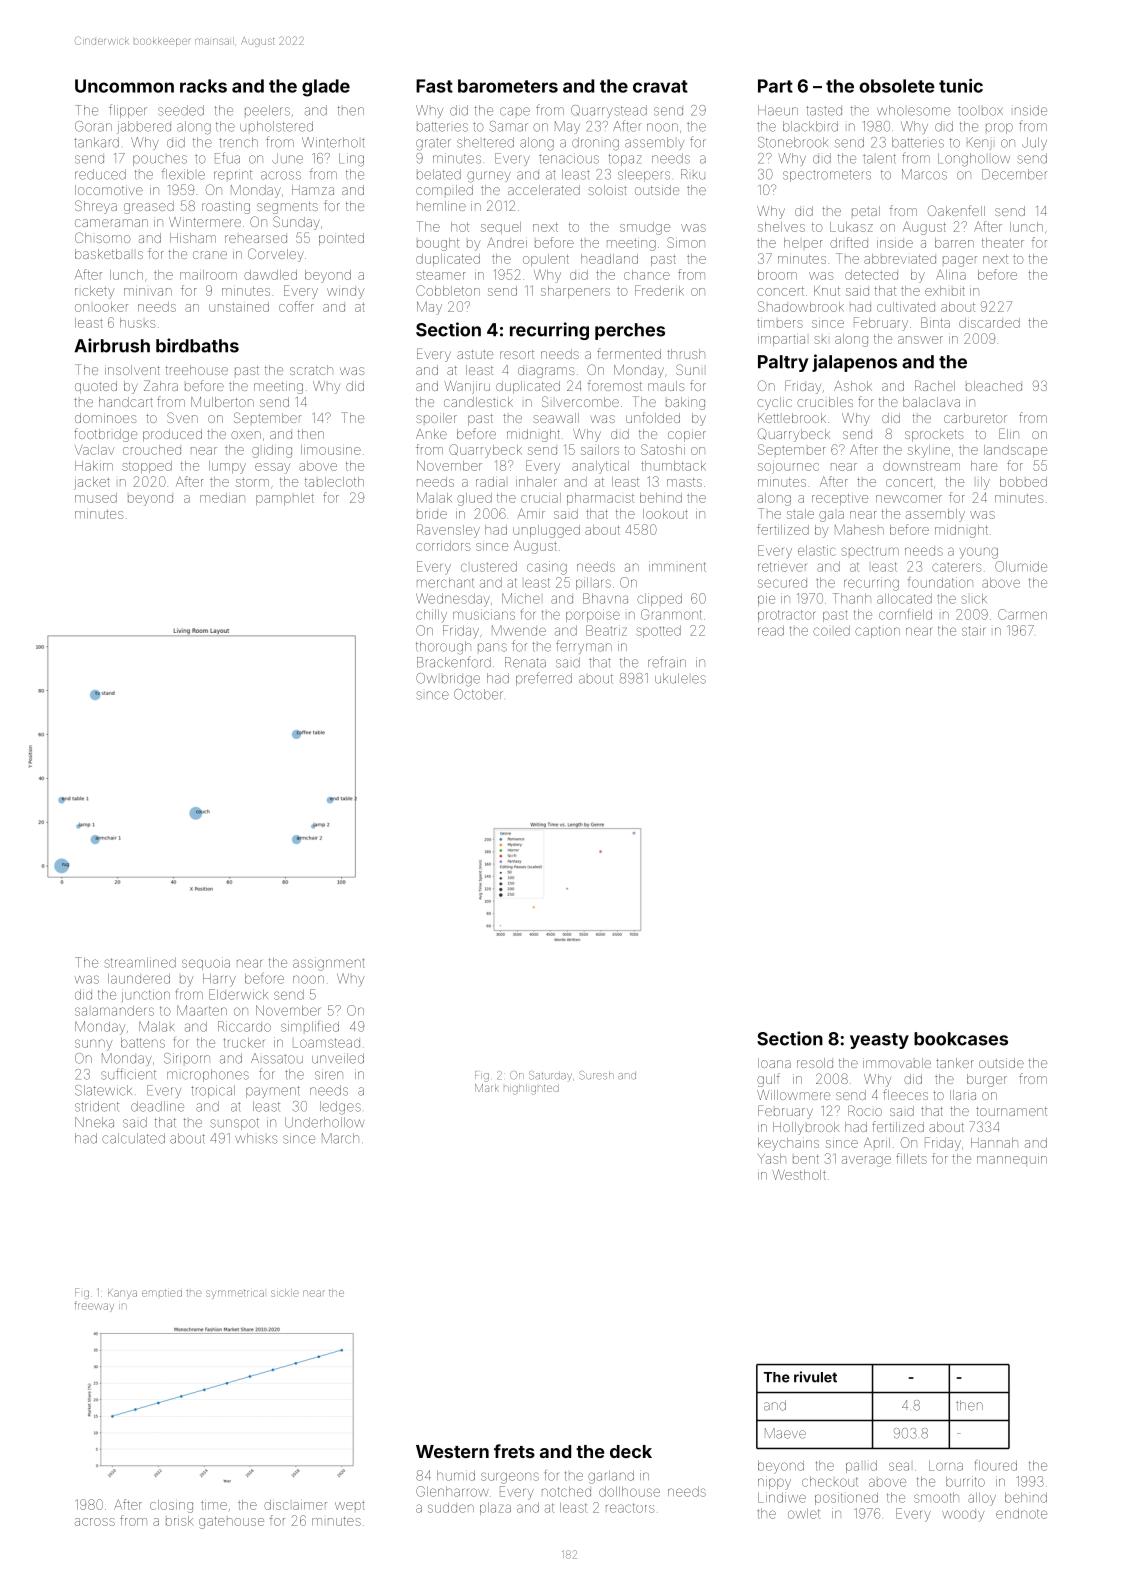 This document has width=1122, height=1587. What do you see at coordinates (431, 616) in the document?
I see `chilly` at bounding box center [431, 616].
